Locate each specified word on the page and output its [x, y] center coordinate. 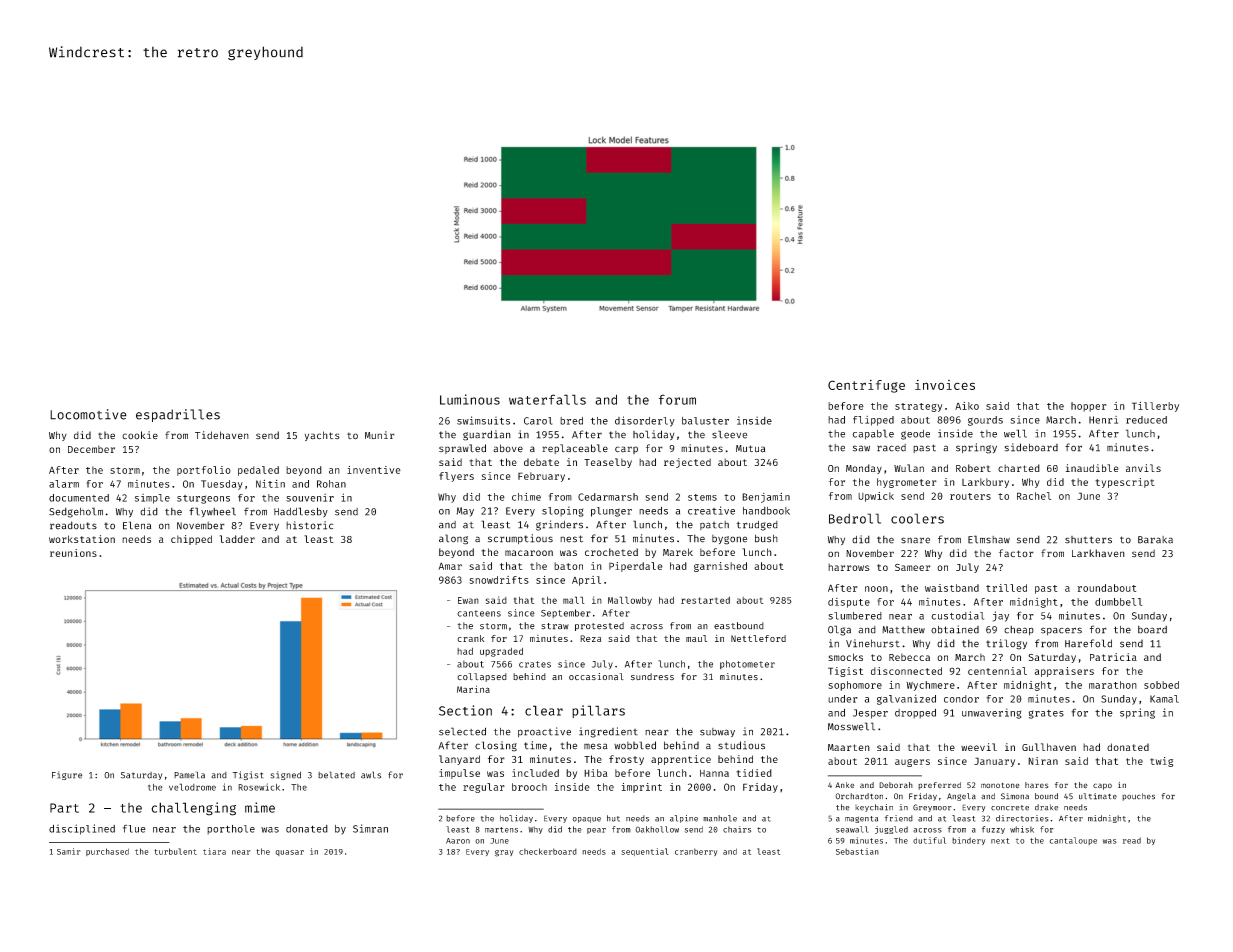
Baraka [1155, 540]
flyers [456, 477]
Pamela [189, 775]
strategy [918, 407]
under [843, 699]
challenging [193, 809]
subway [717, 732]
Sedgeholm [76, 512]
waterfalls [547, 399]
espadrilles [178, 415]
